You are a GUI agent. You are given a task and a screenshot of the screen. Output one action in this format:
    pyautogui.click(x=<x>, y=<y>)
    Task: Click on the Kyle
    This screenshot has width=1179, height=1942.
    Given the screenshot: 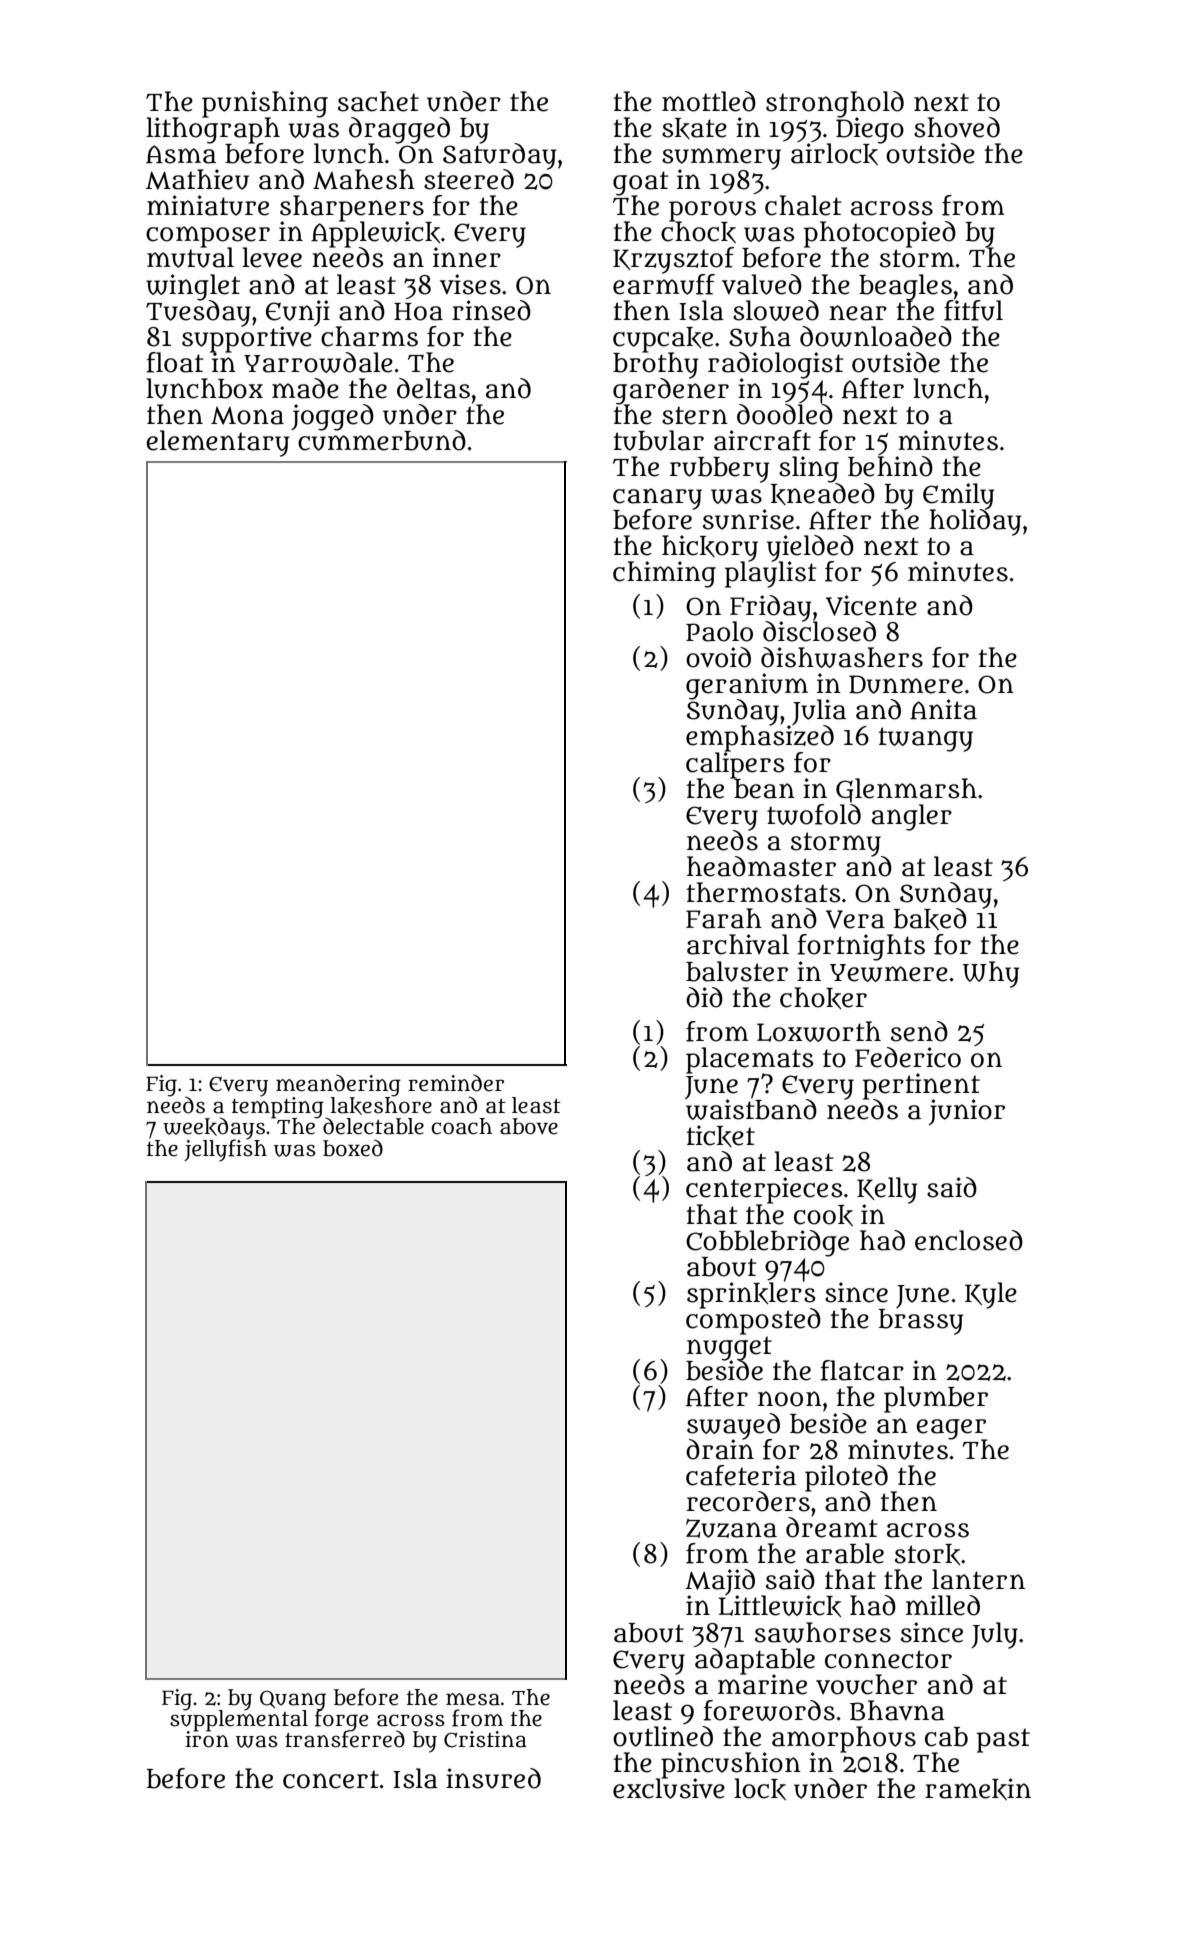 What is the action you would take?
    pyautogui.click(x=991, y=1295)
